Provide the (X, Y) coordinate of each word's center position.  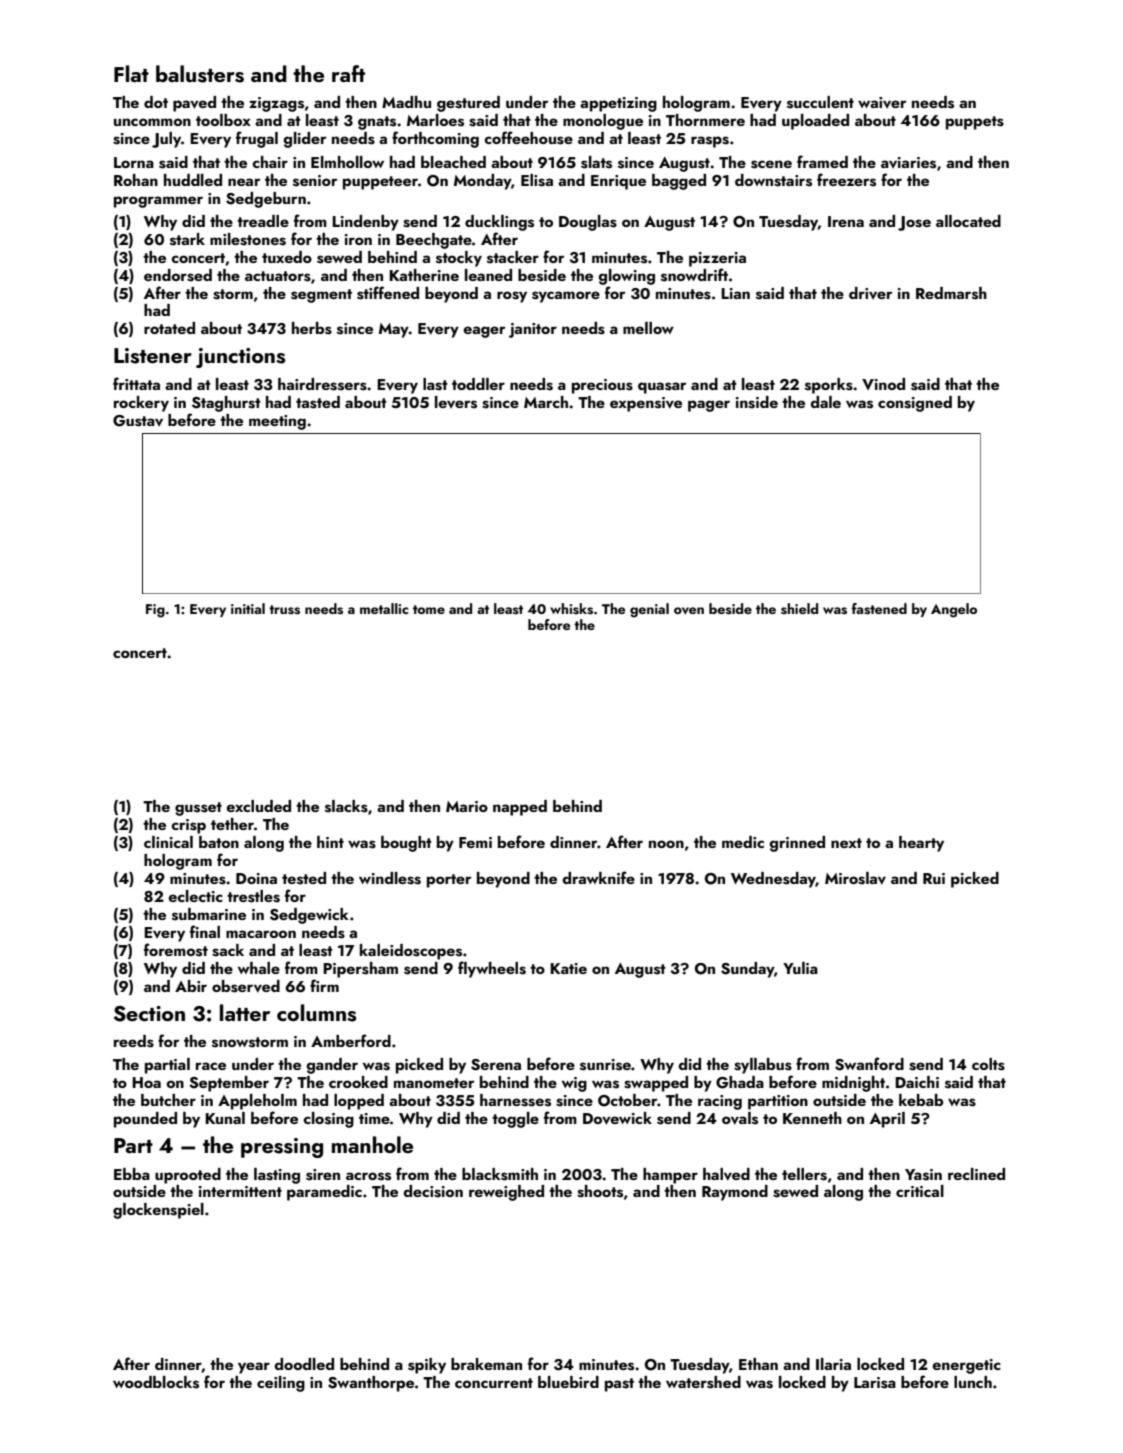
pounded (145, 1120)
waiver (882, 102)
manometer (434, 1083)
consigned (915, 404)
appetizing (618, 104)
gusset (198, 809)
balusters (200, 74)
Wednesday (773, 880)
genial (649, 610)
